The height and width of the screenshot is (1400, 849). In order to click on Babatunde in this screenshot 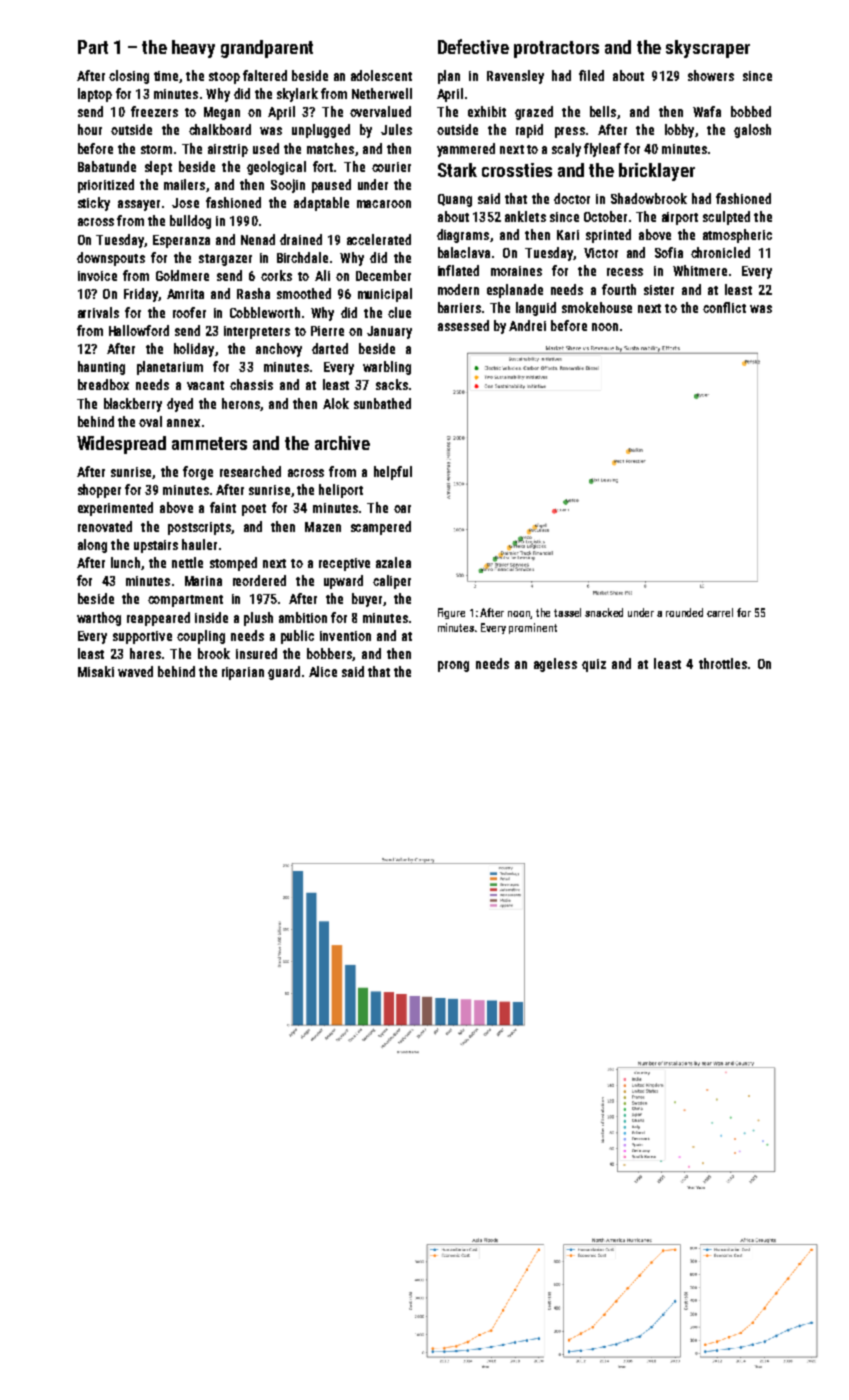, I will do `click(107, 166)`.
